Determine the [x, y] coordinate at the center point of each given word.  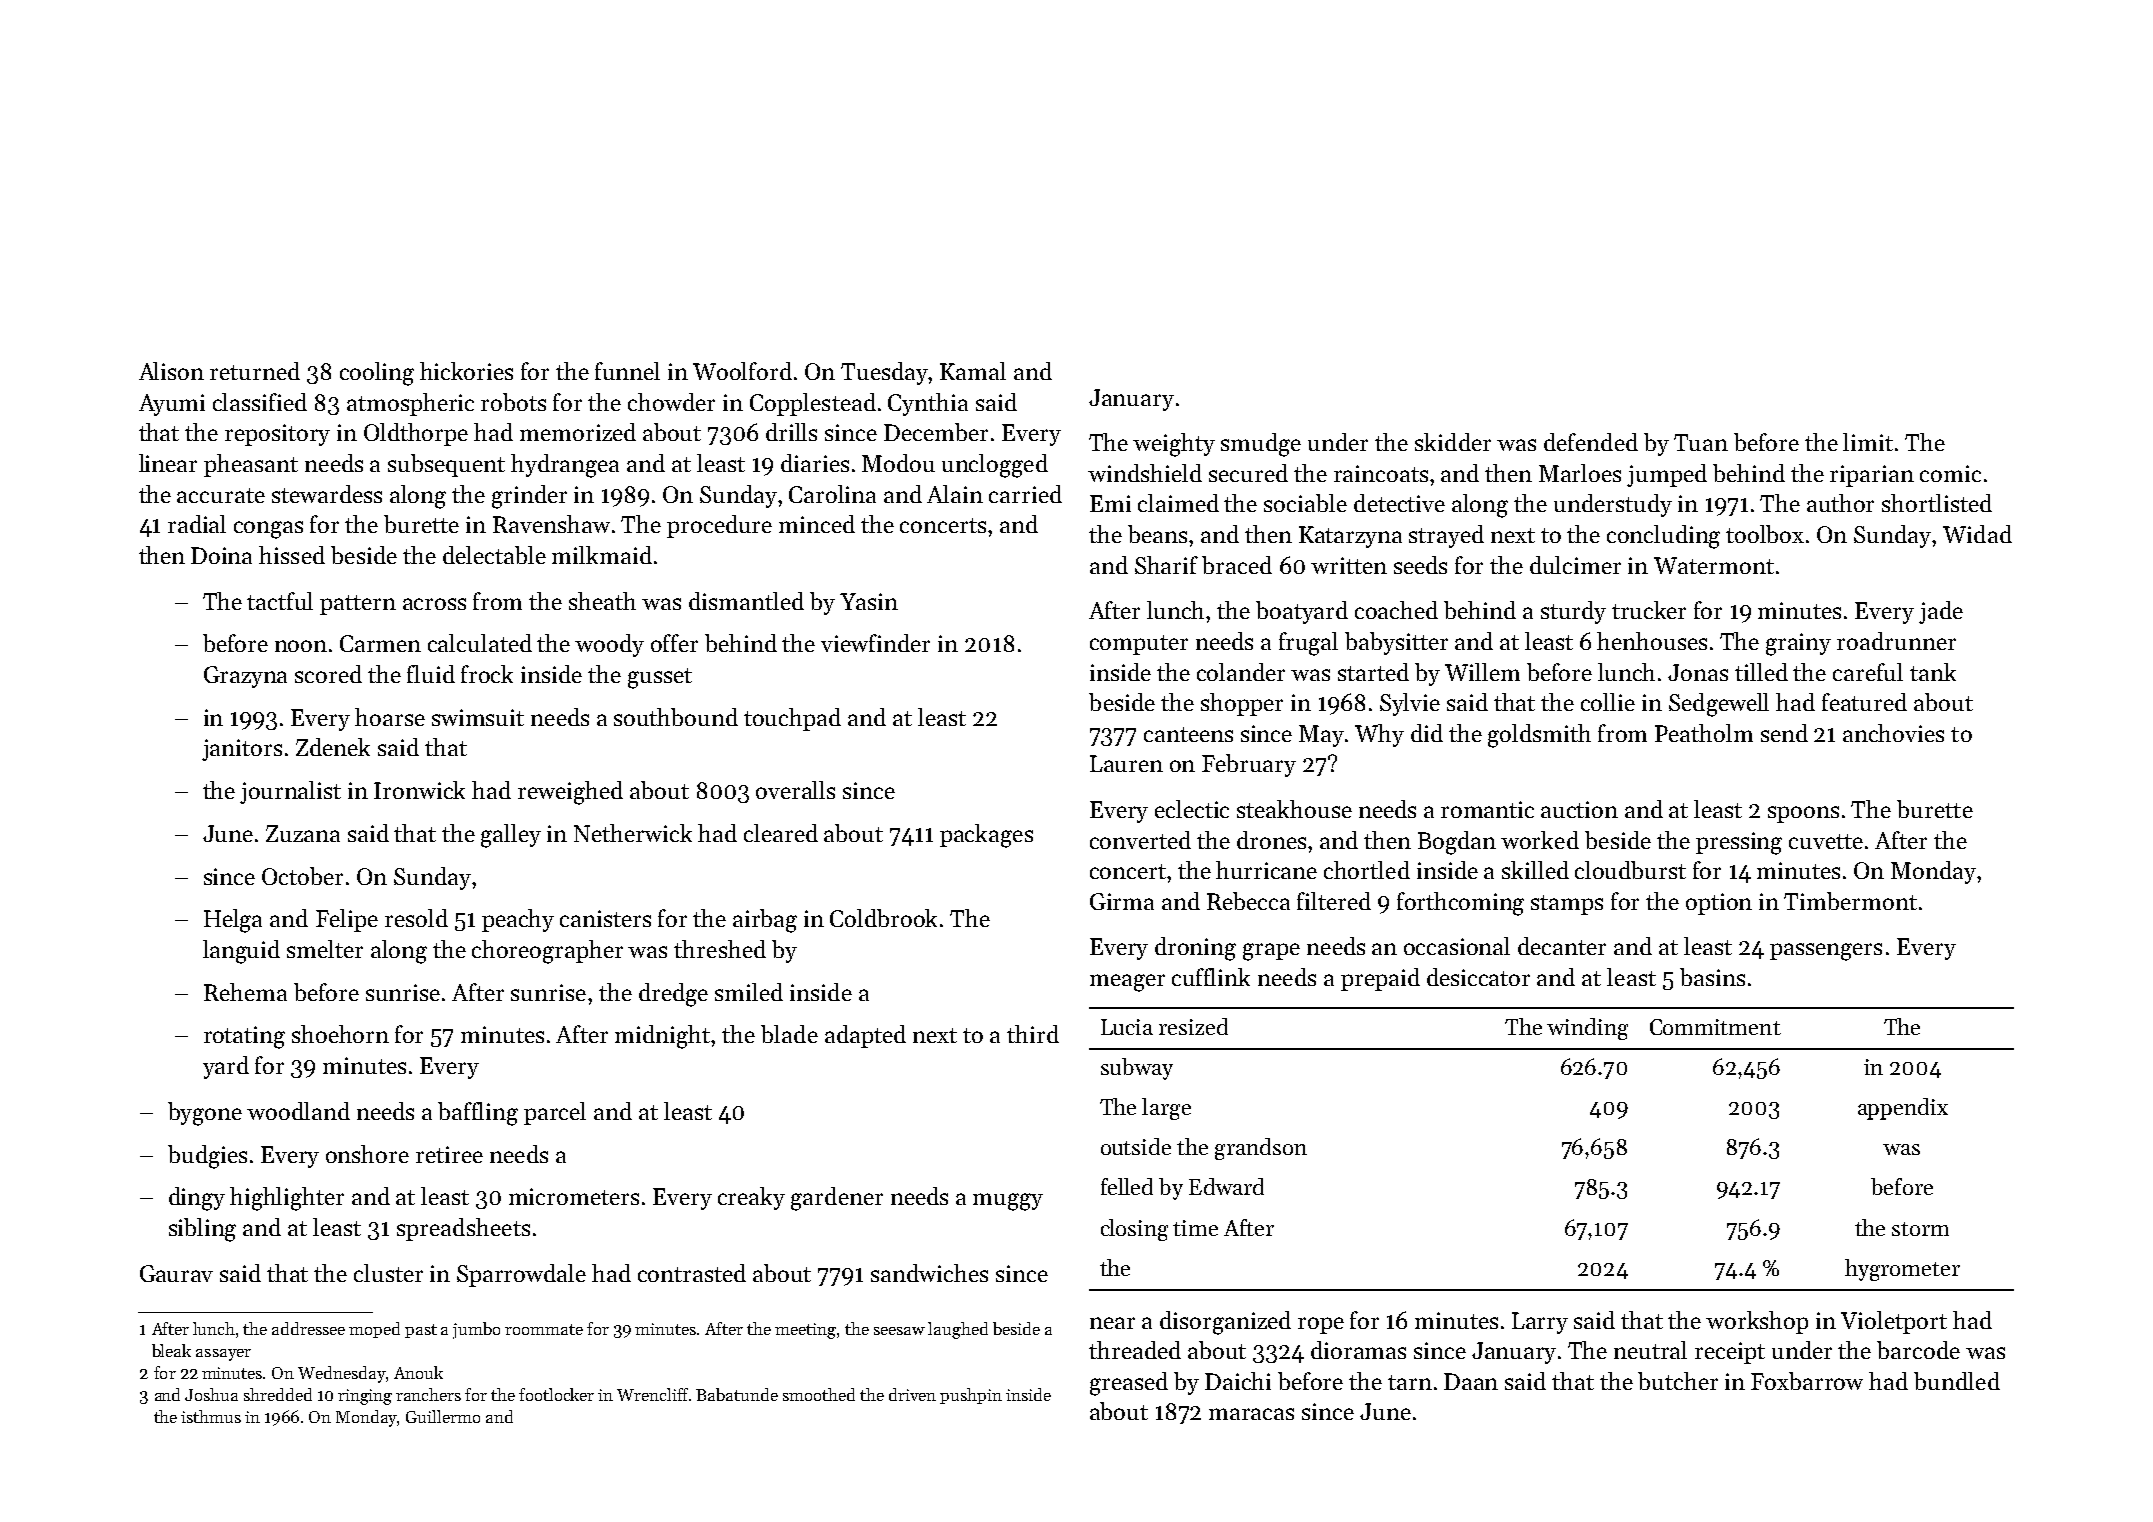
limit [1868, 442]
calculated [480, 643]
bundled [1957, 1381]
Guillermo [443, 1416]
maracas [1251, 1414]
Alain [955, 494]
